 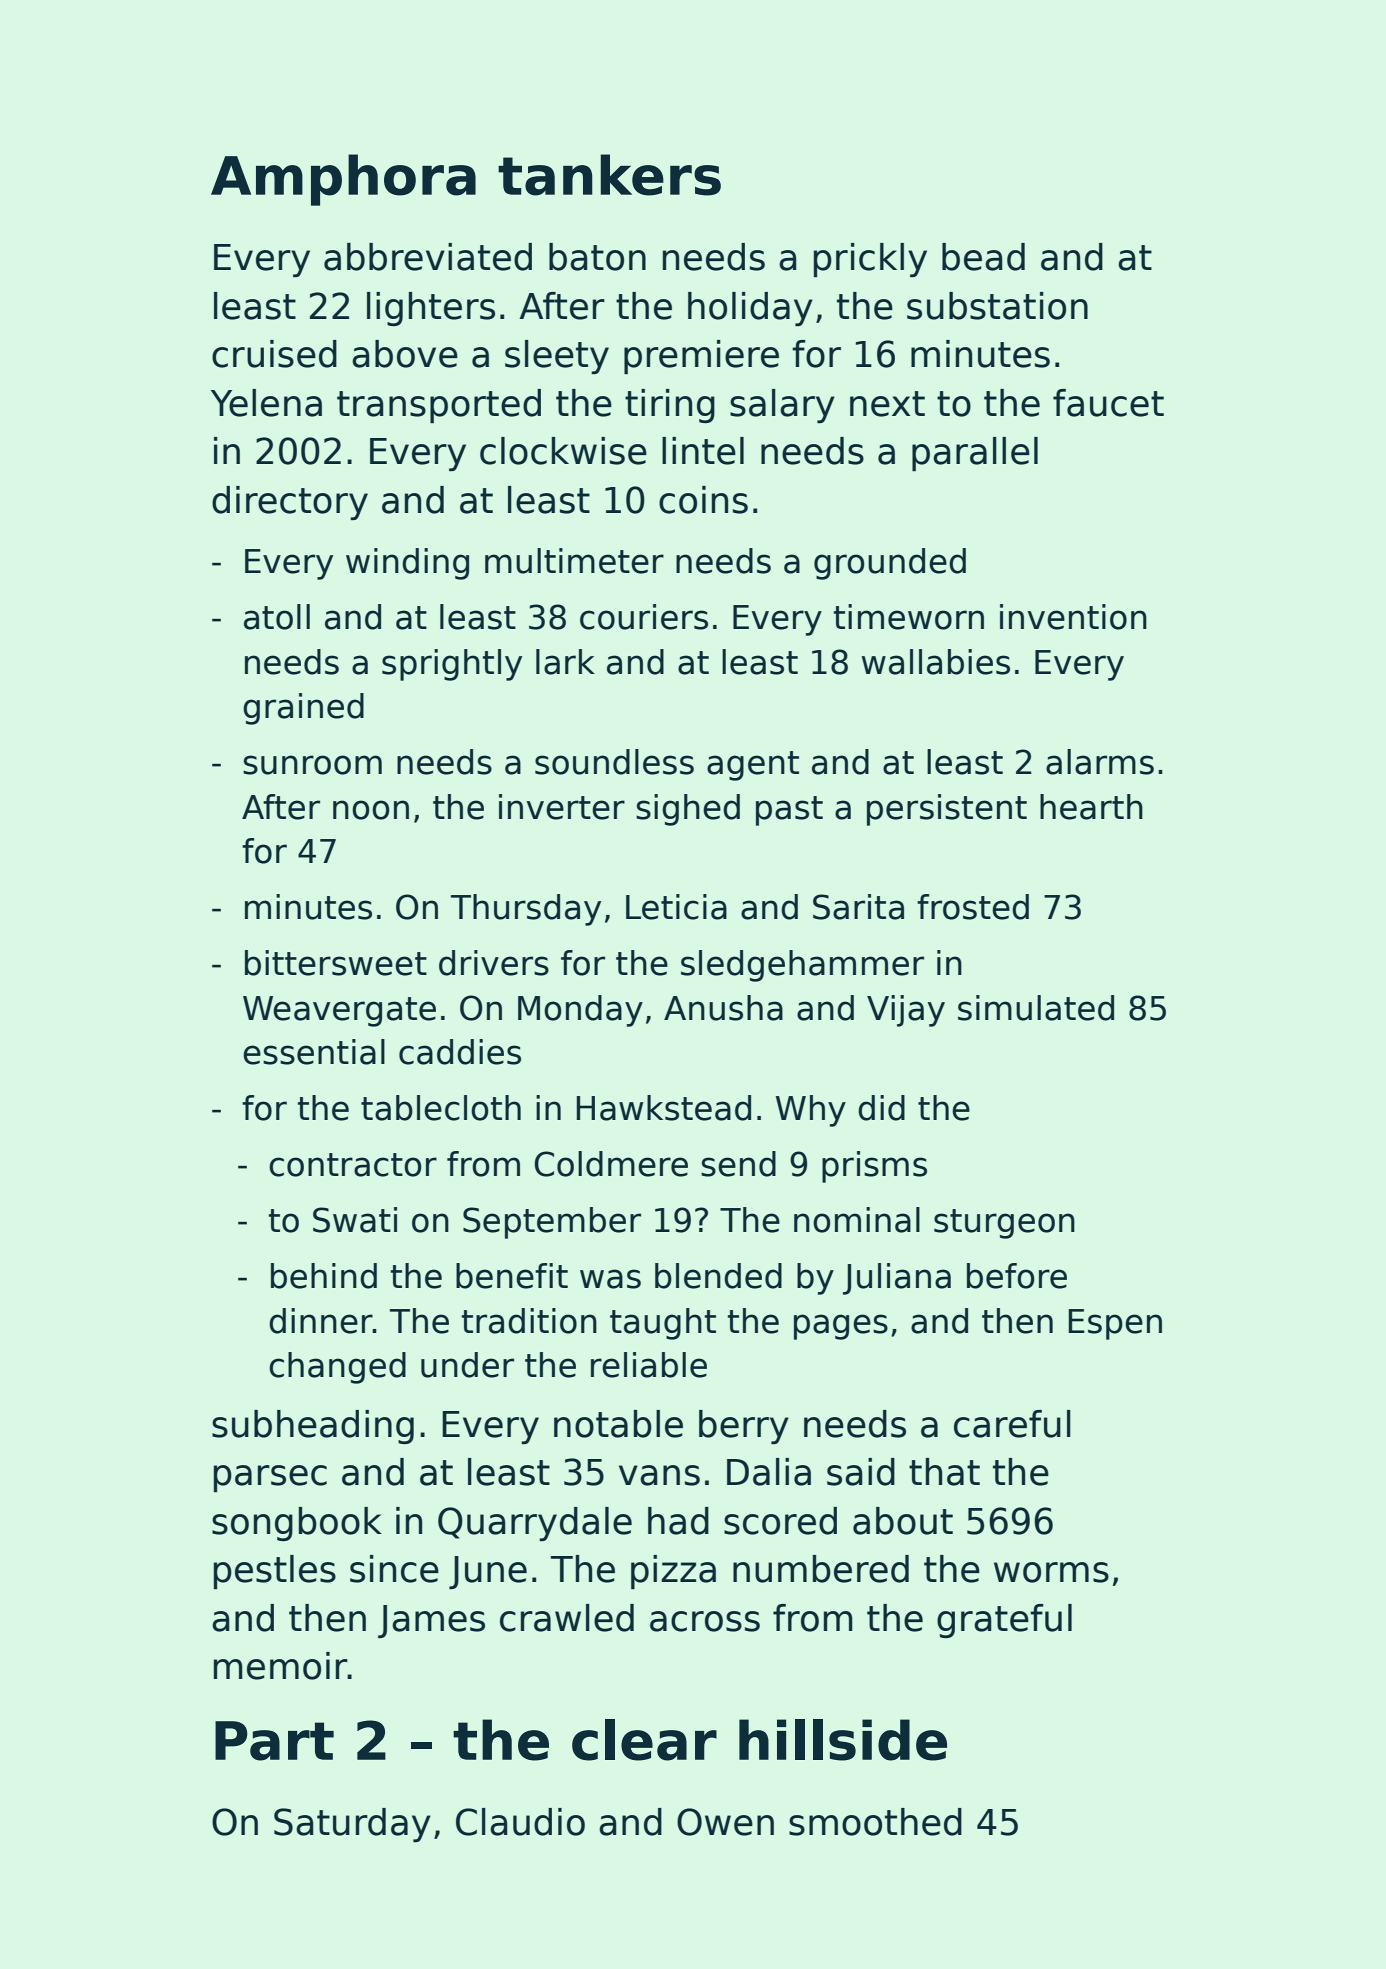 I want to click on premiere, so click(x=701, y=357).
